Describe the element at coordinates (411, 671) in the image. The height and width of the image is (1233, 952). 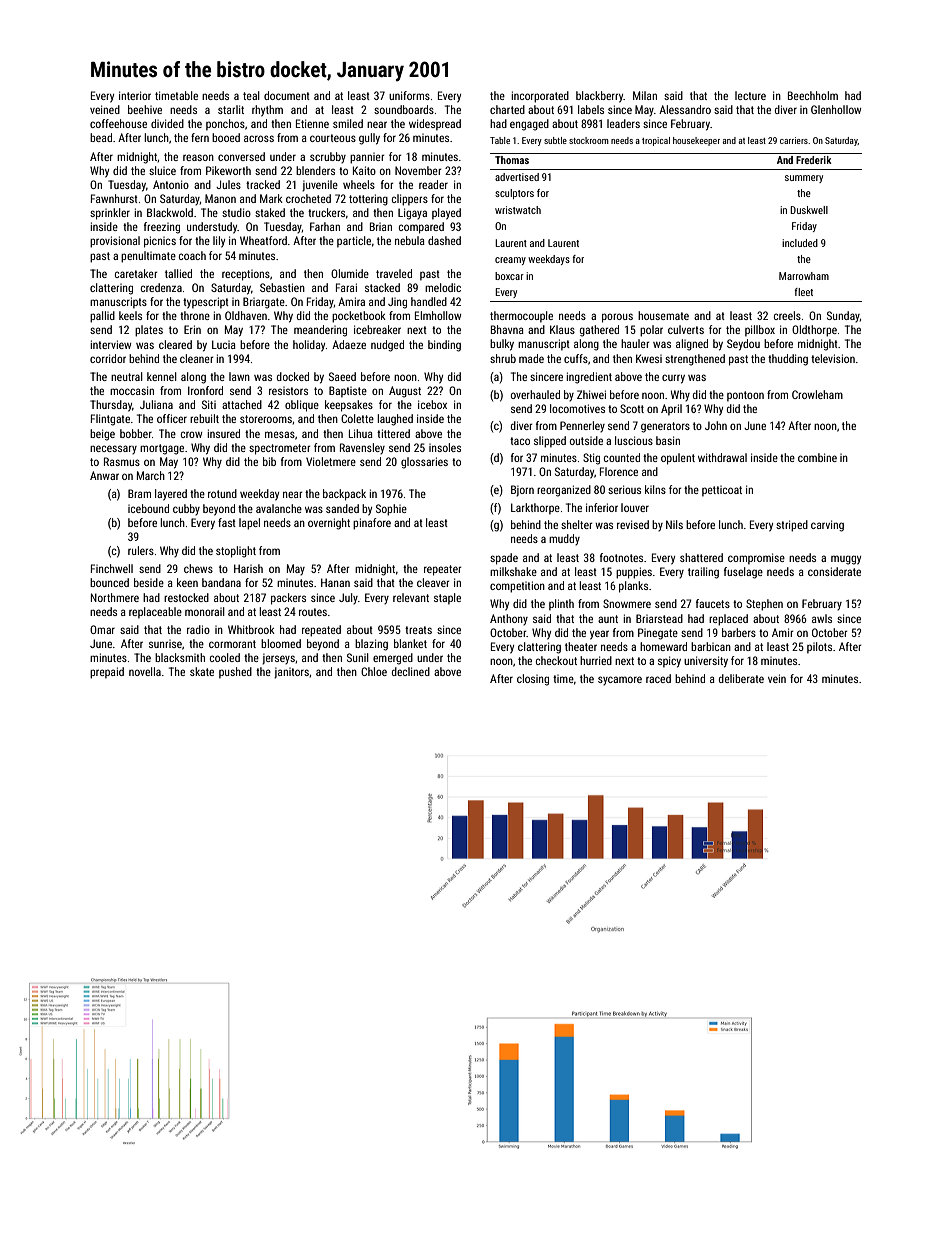
I see `declined` at that location.
